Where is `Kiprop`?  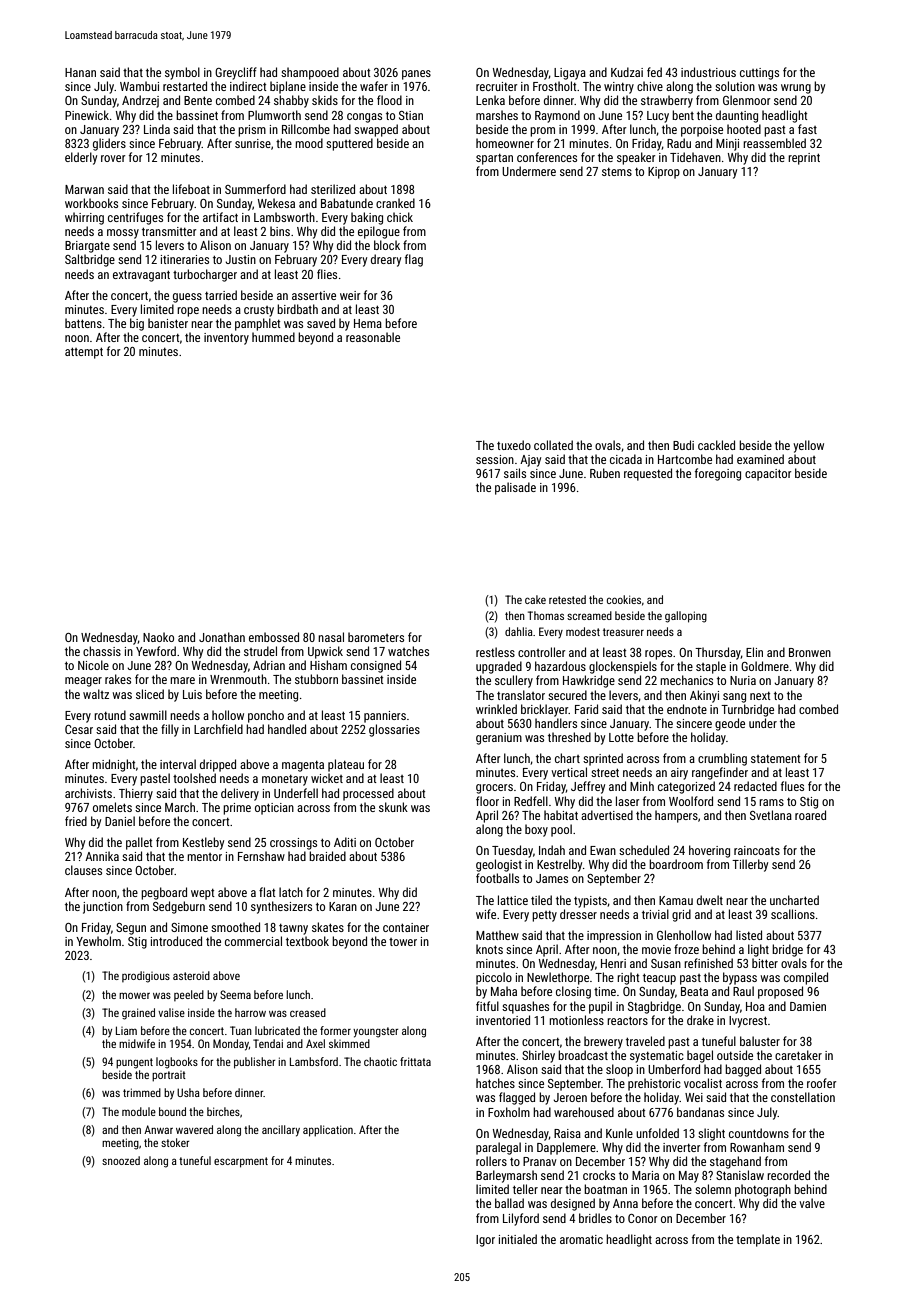
Kiprop is located at coordinates (664, 173).
